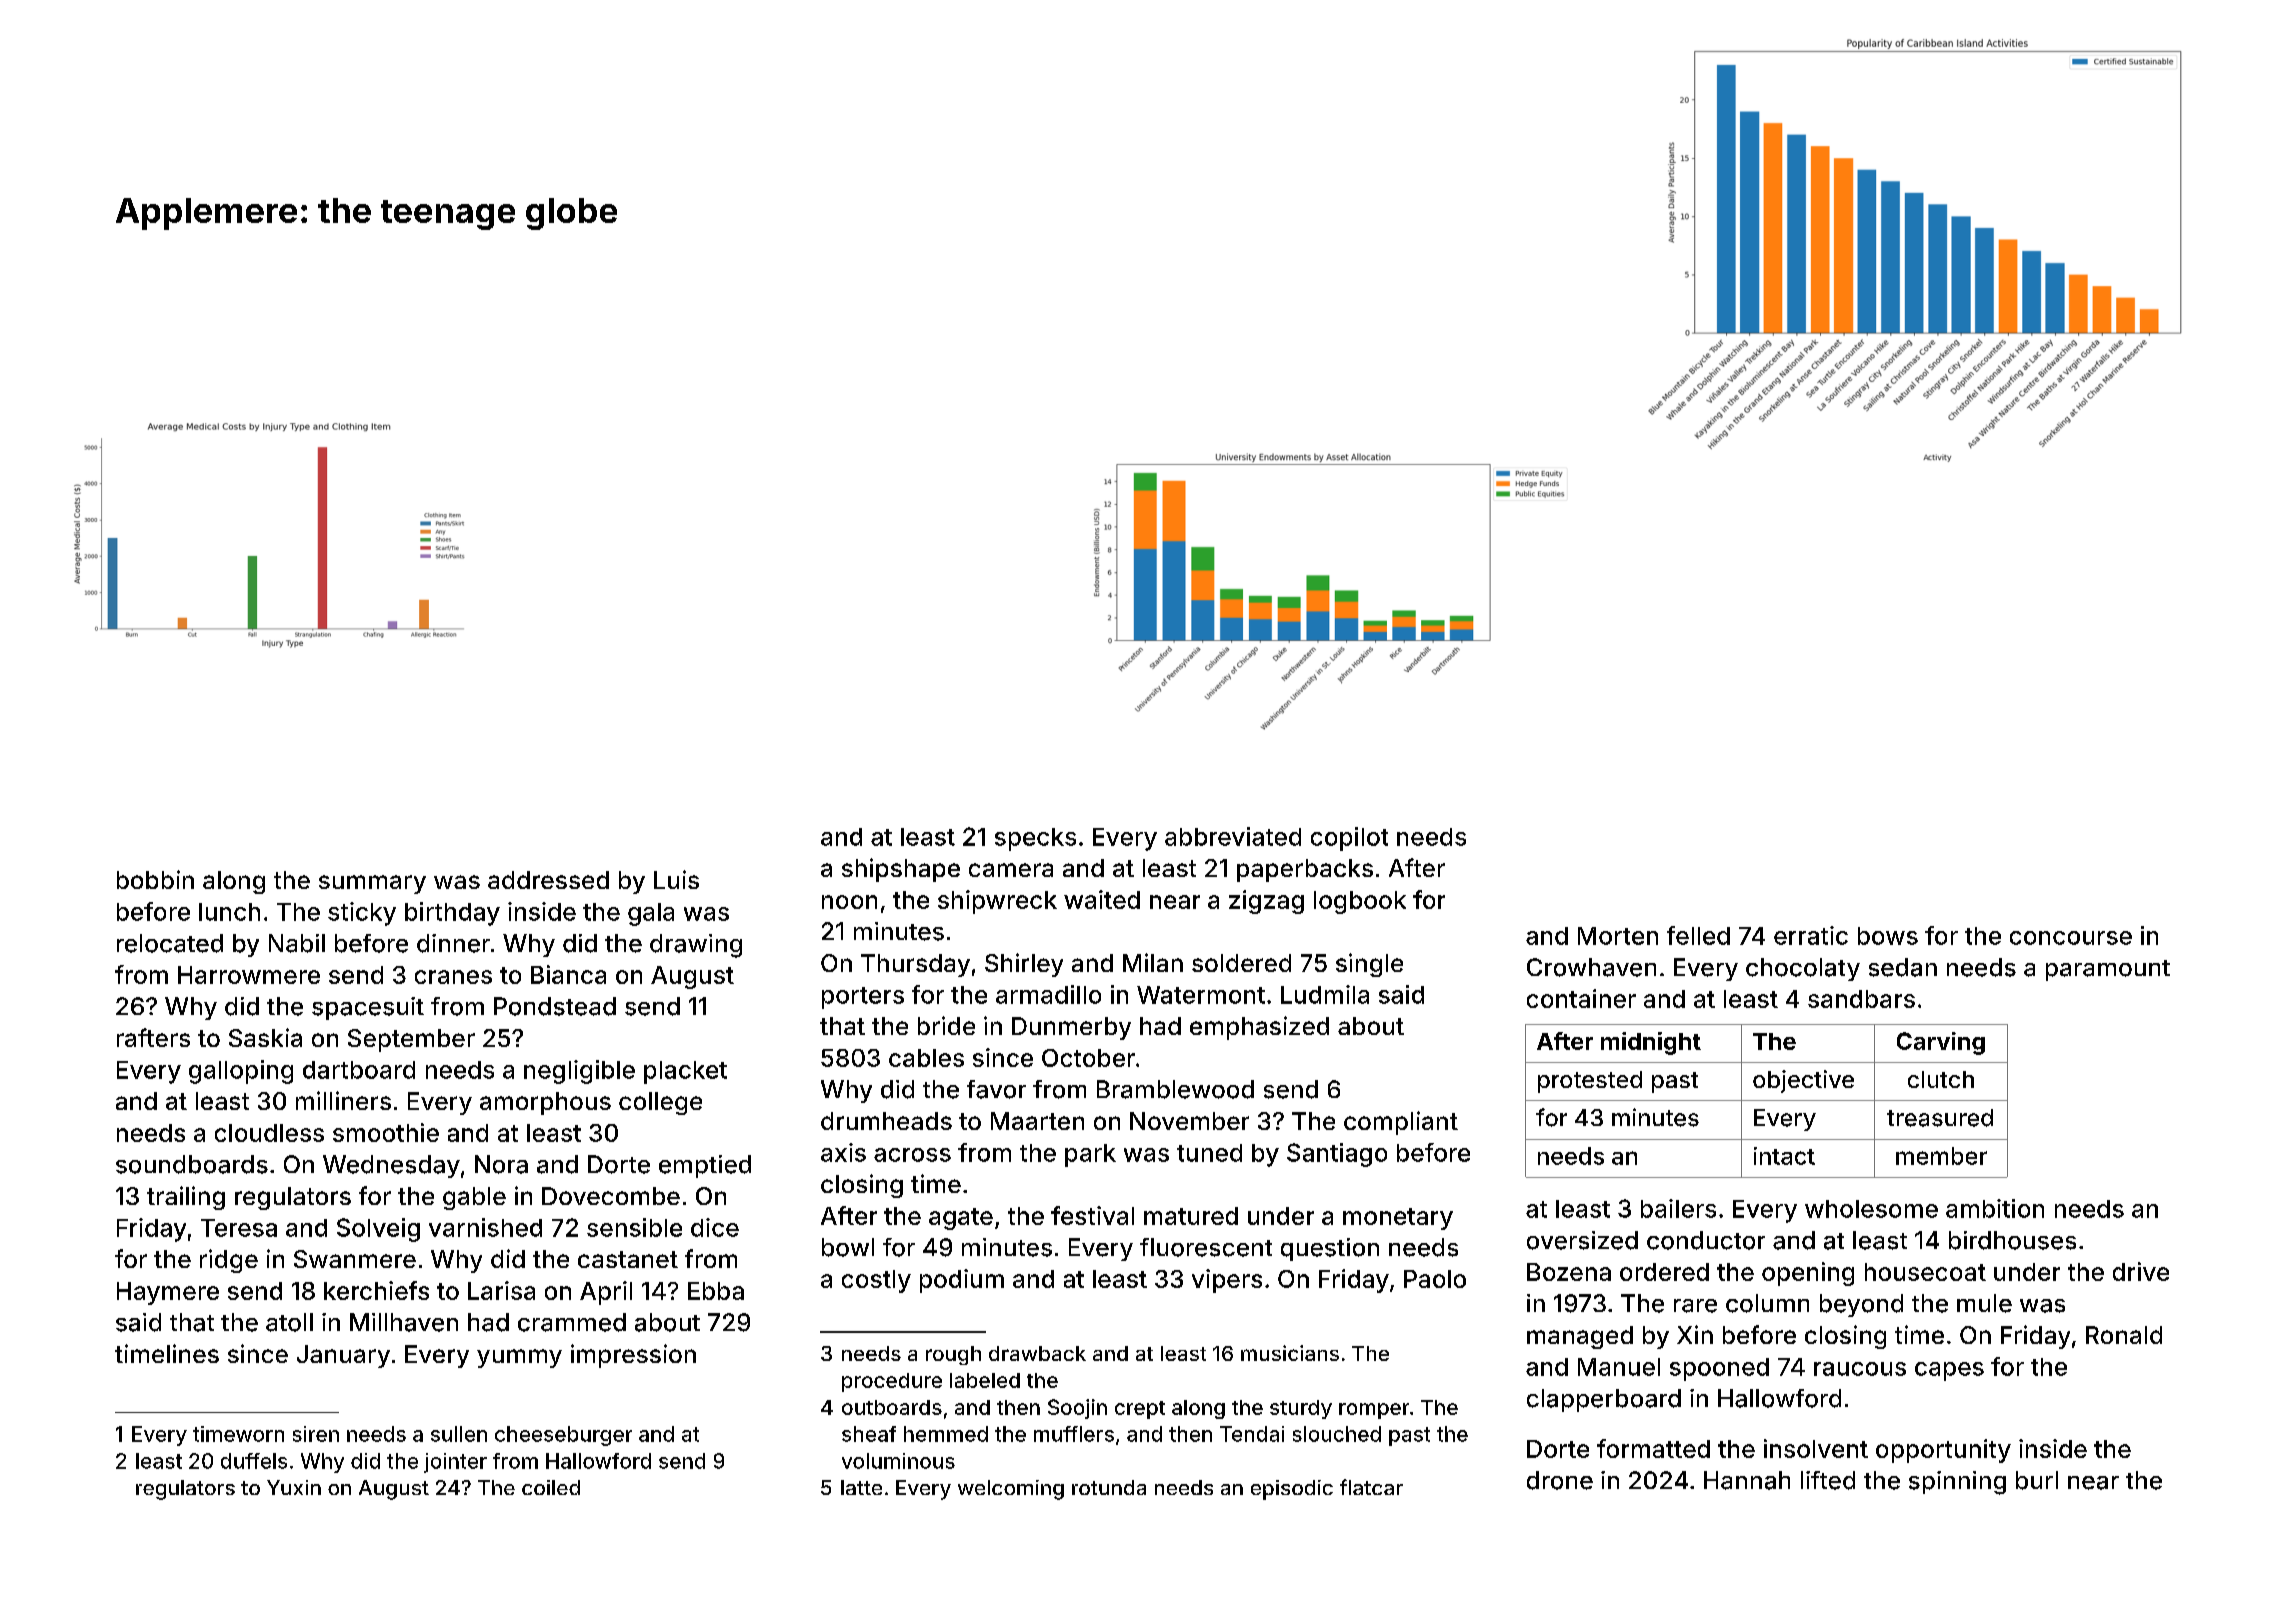 The image size is (2292, 1620). Describe the element at coordinates (548, 880) in the document. I see `addressed` at that location.
